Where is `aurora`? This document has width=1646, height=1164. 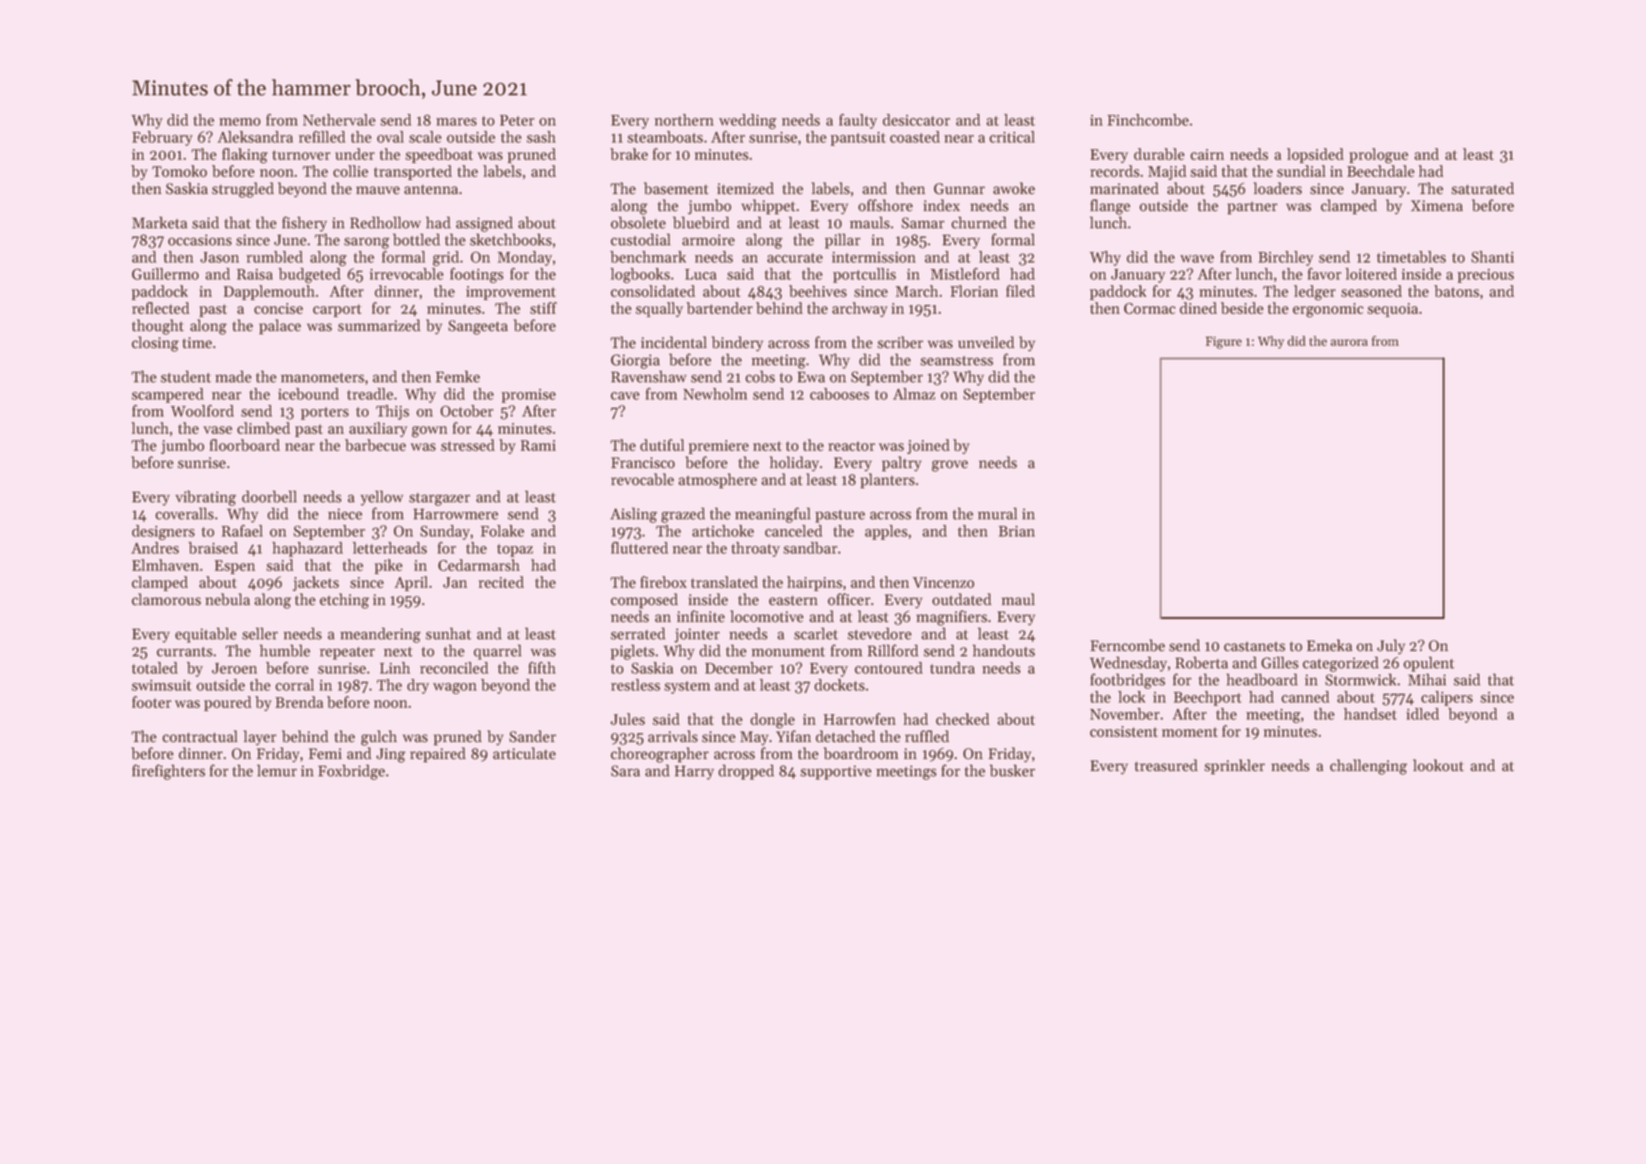 aurora is located at coordinates (1349, 342).
